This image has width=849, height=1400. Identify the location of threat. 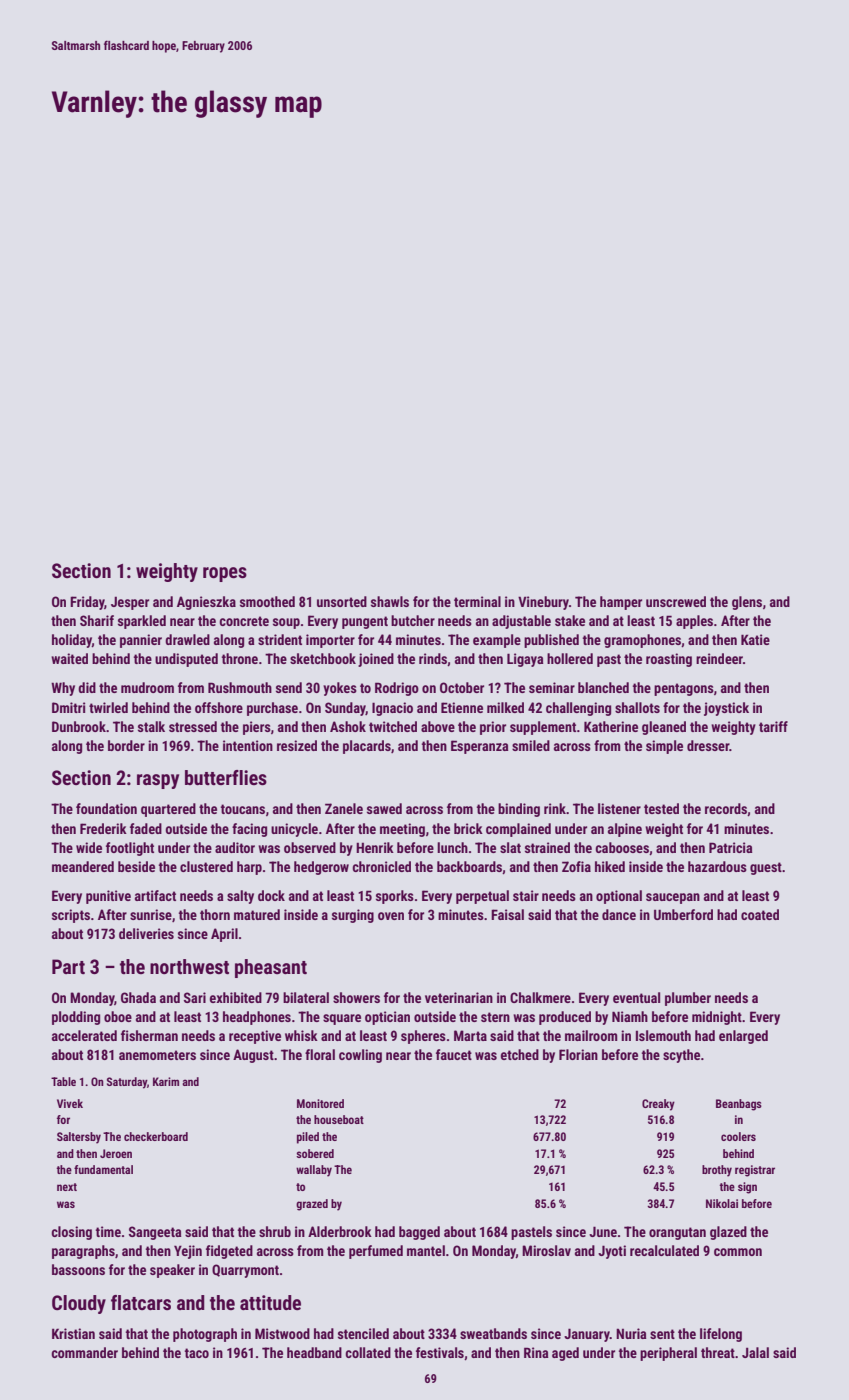
(718, 1352).
